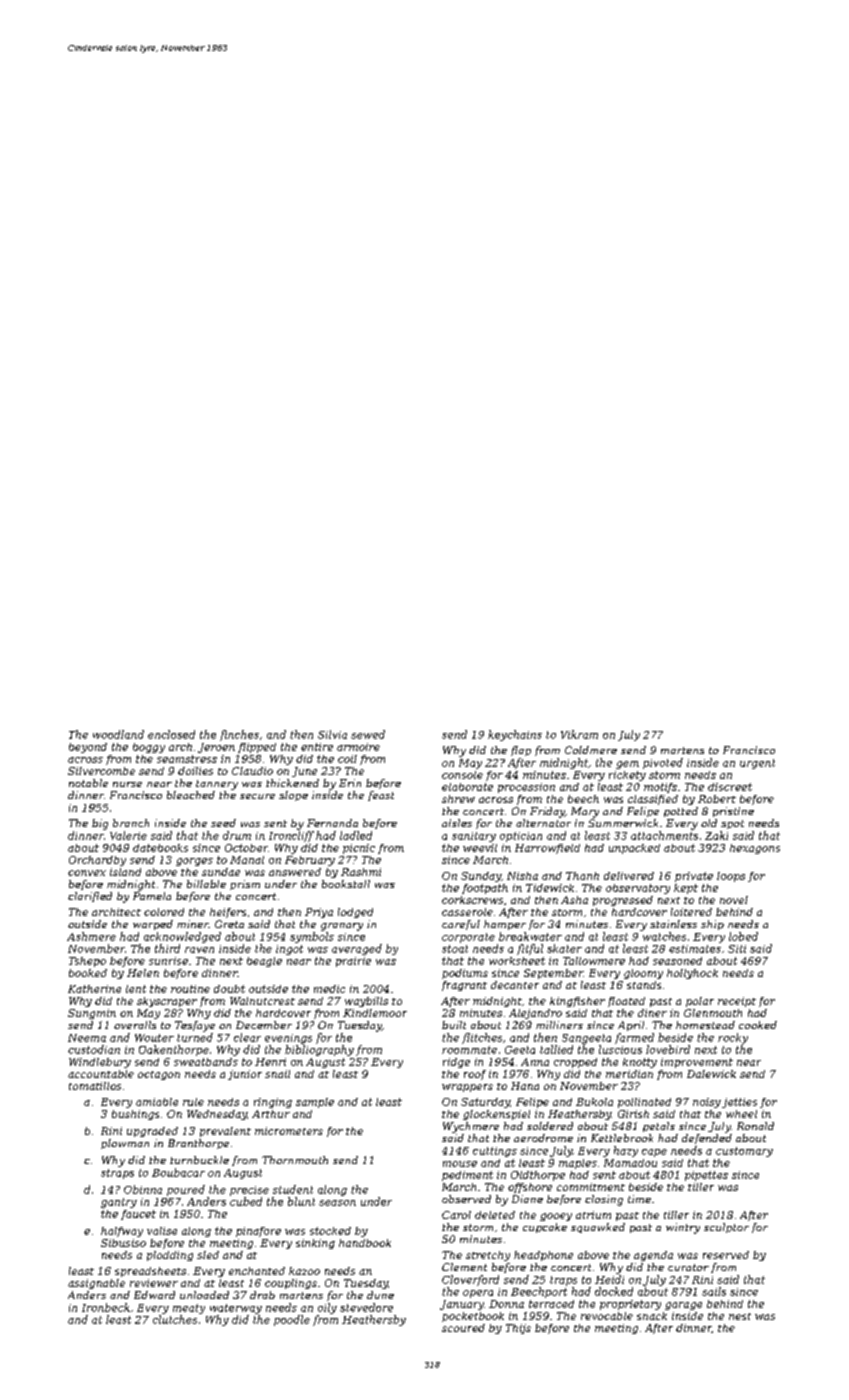 The height and width of the screenshot is (1400, 849). What do you see at coordinates (293, 1189) in the screenshot?
I see `student` at bounding box center [293, 1189].
